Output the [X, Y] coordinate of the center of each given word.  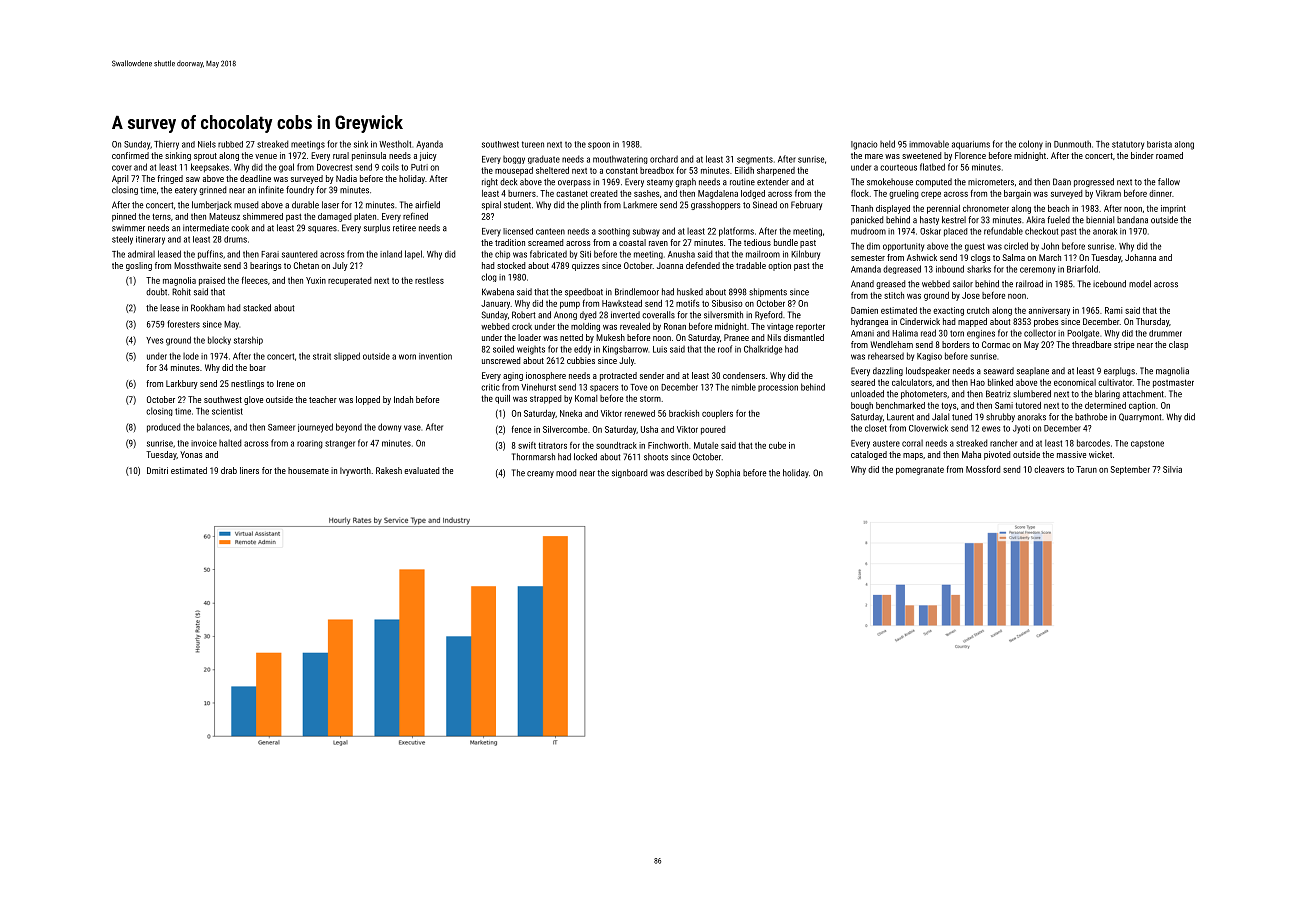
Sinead [765, 205]
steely [122, 240]
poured [713, 430]
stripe [1124, 345]
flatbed [932, 167]
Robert [524, 315]
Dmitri [157, 470]
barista [1159, 144]
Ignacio [864, 145]
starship [248, 340]
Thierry [166, 145]
